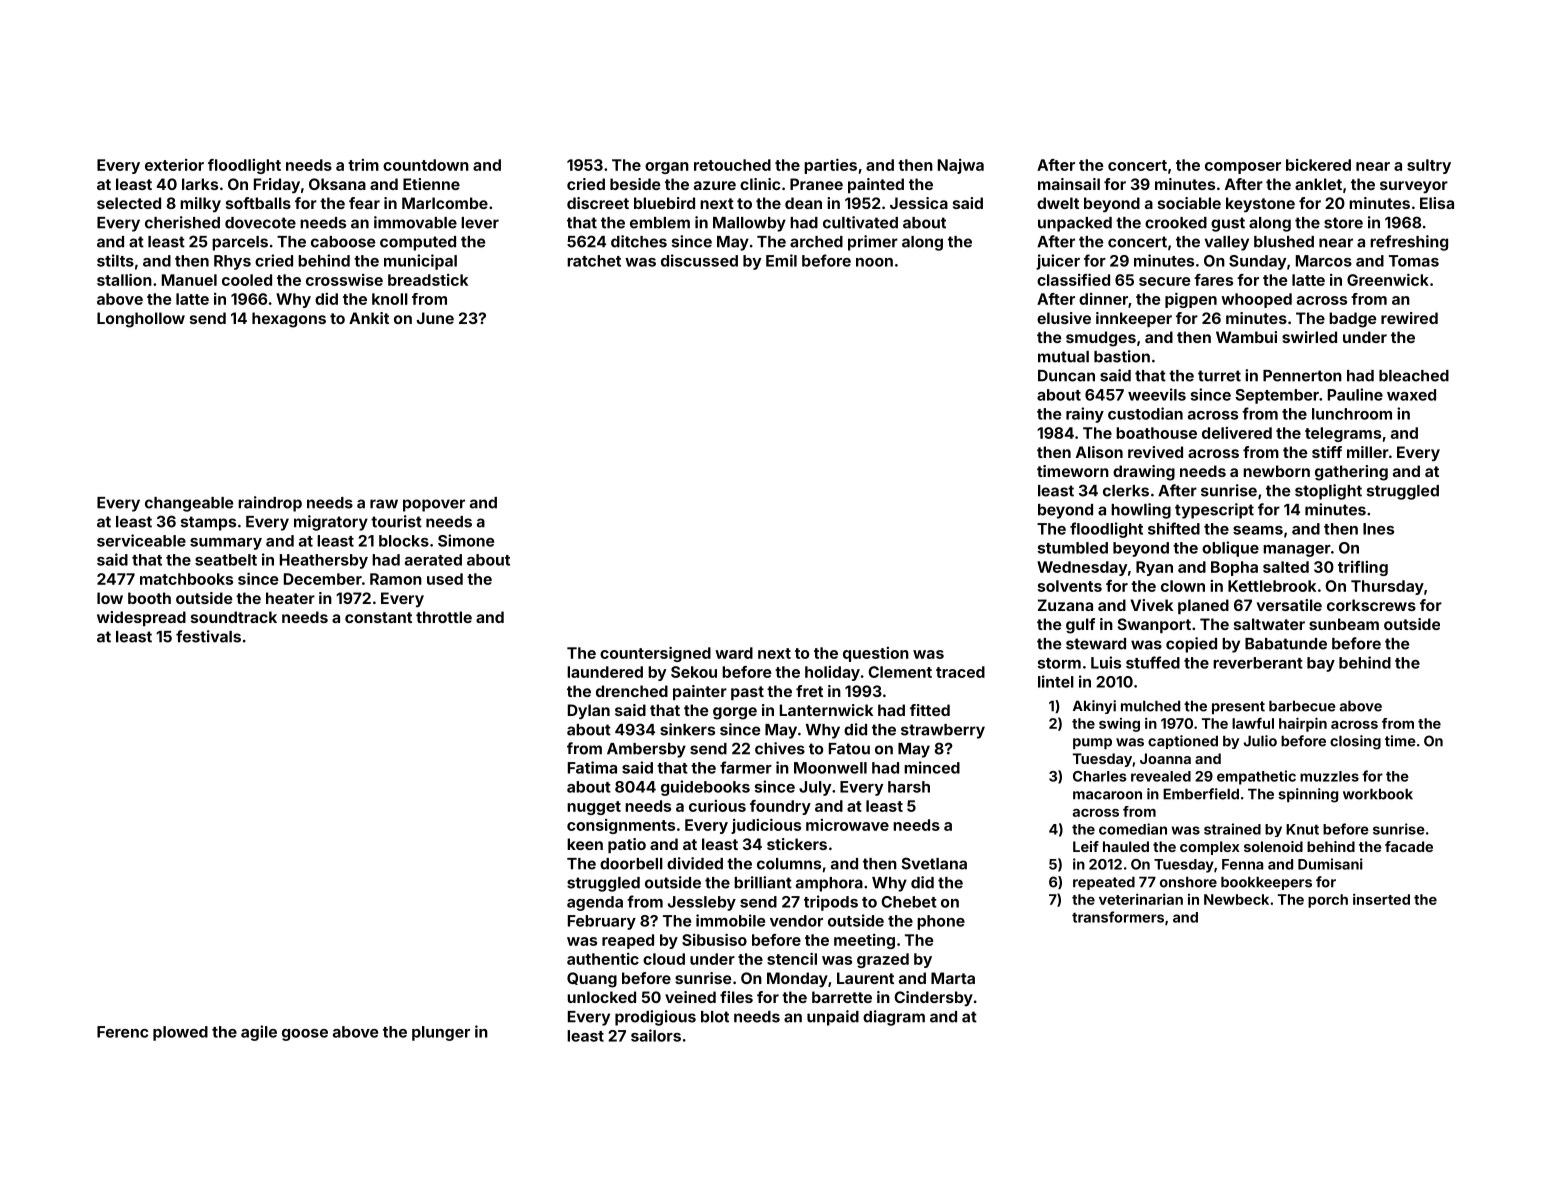  Describe the element at coordinates (189, 504) in the screenshot. I see `changeable` at that location.
